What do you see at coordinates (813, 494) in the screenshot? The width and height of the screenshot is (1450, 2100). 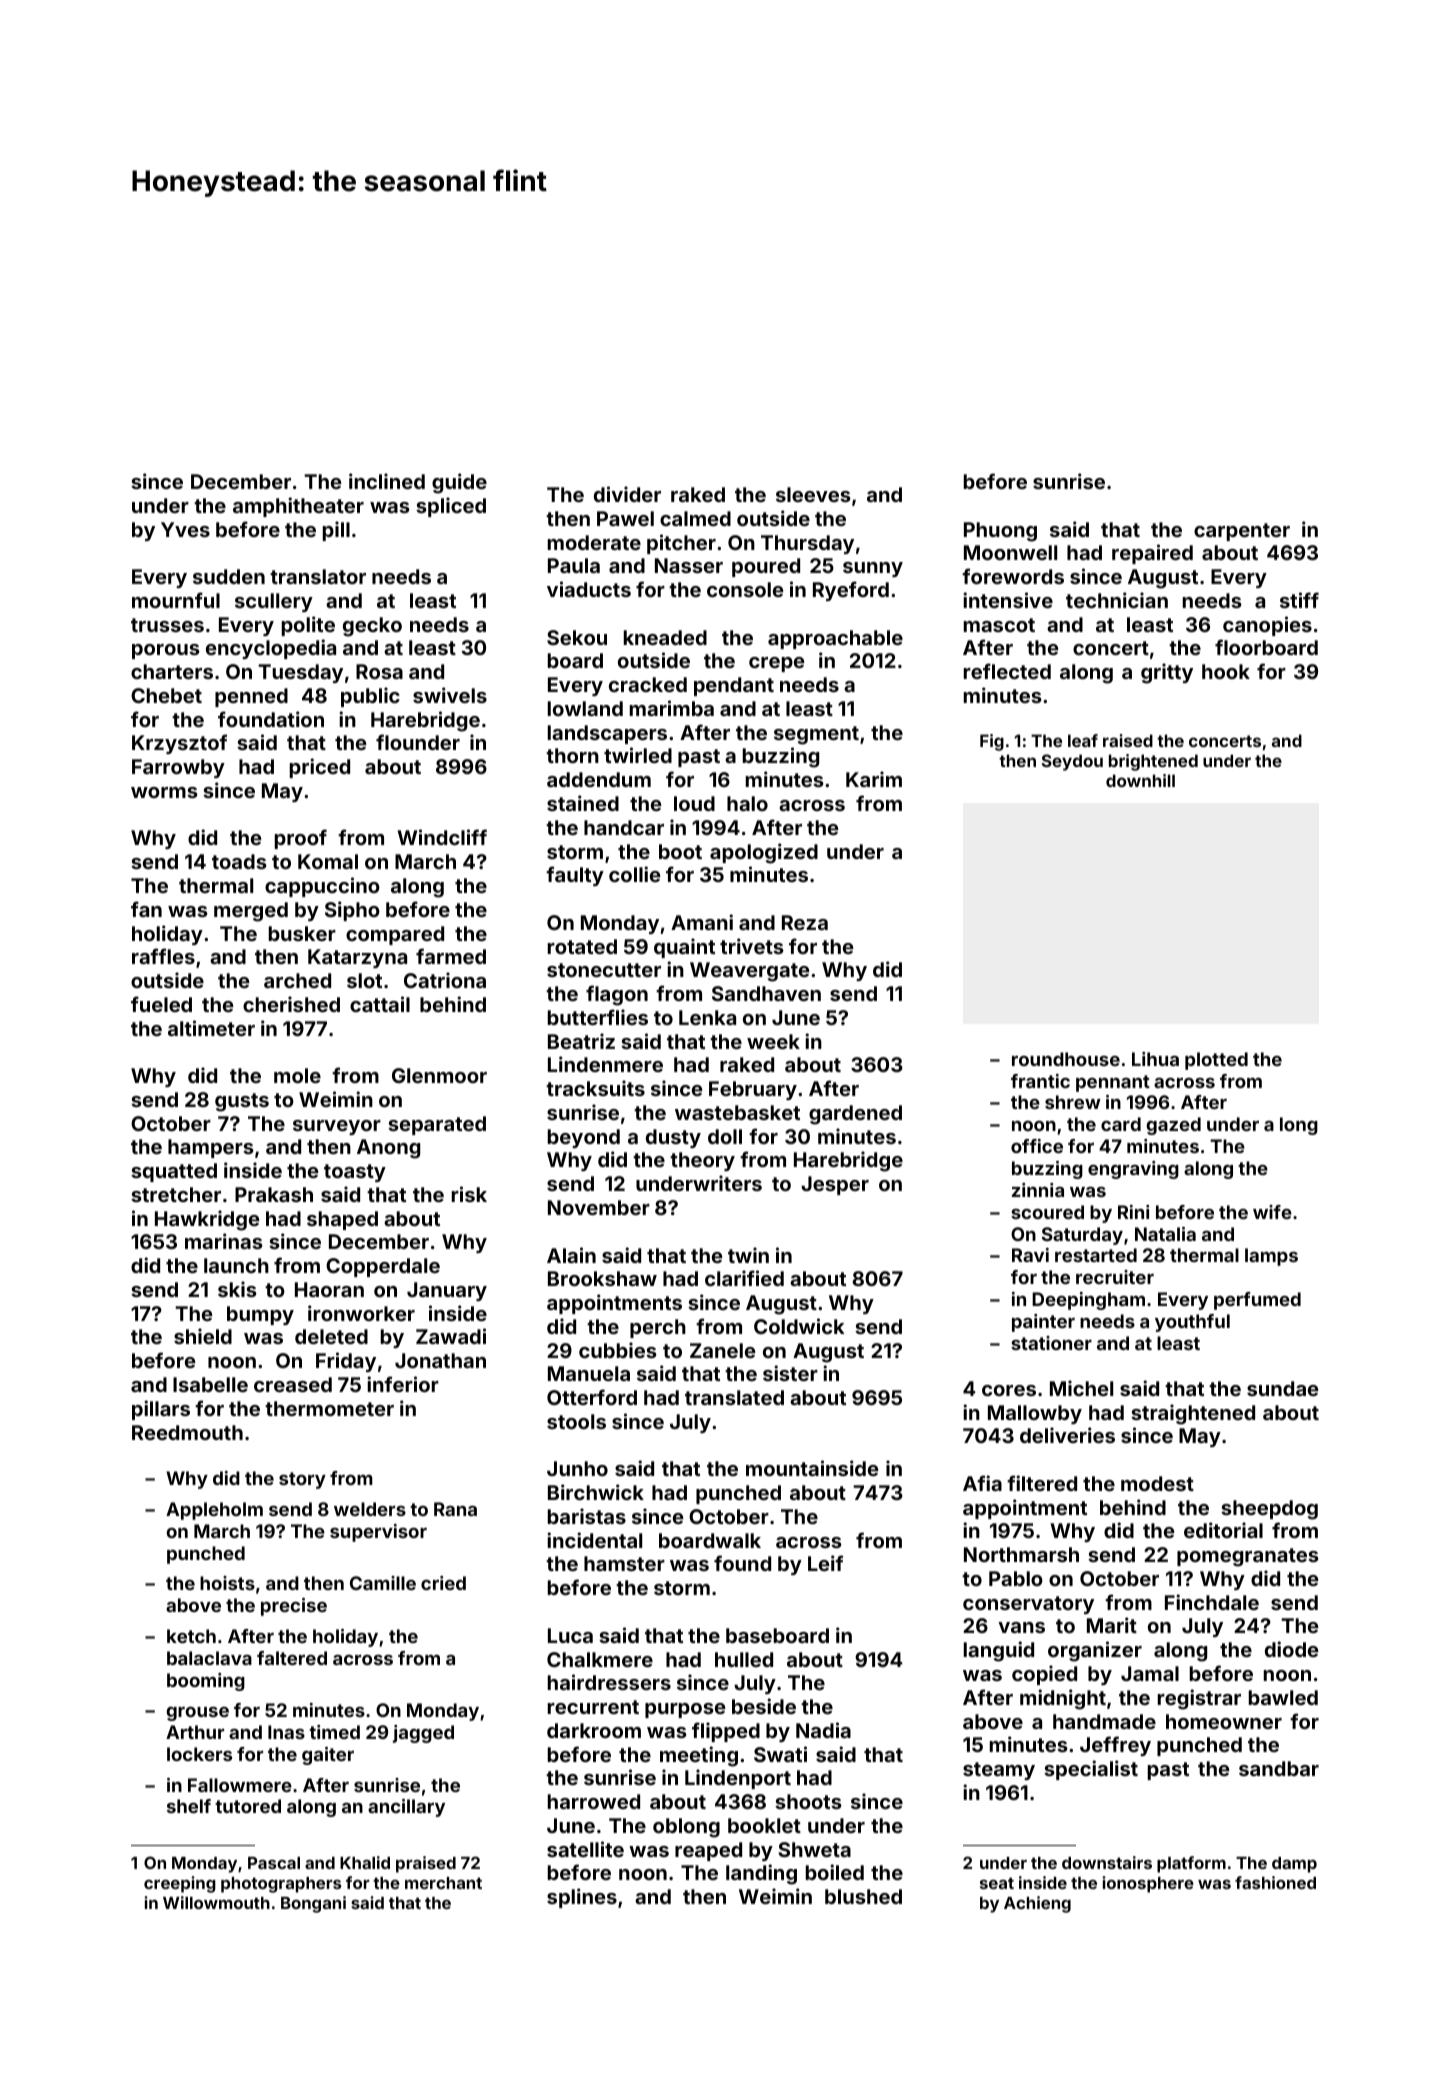 I see `sleeves` at bounding box center [813, 494].
